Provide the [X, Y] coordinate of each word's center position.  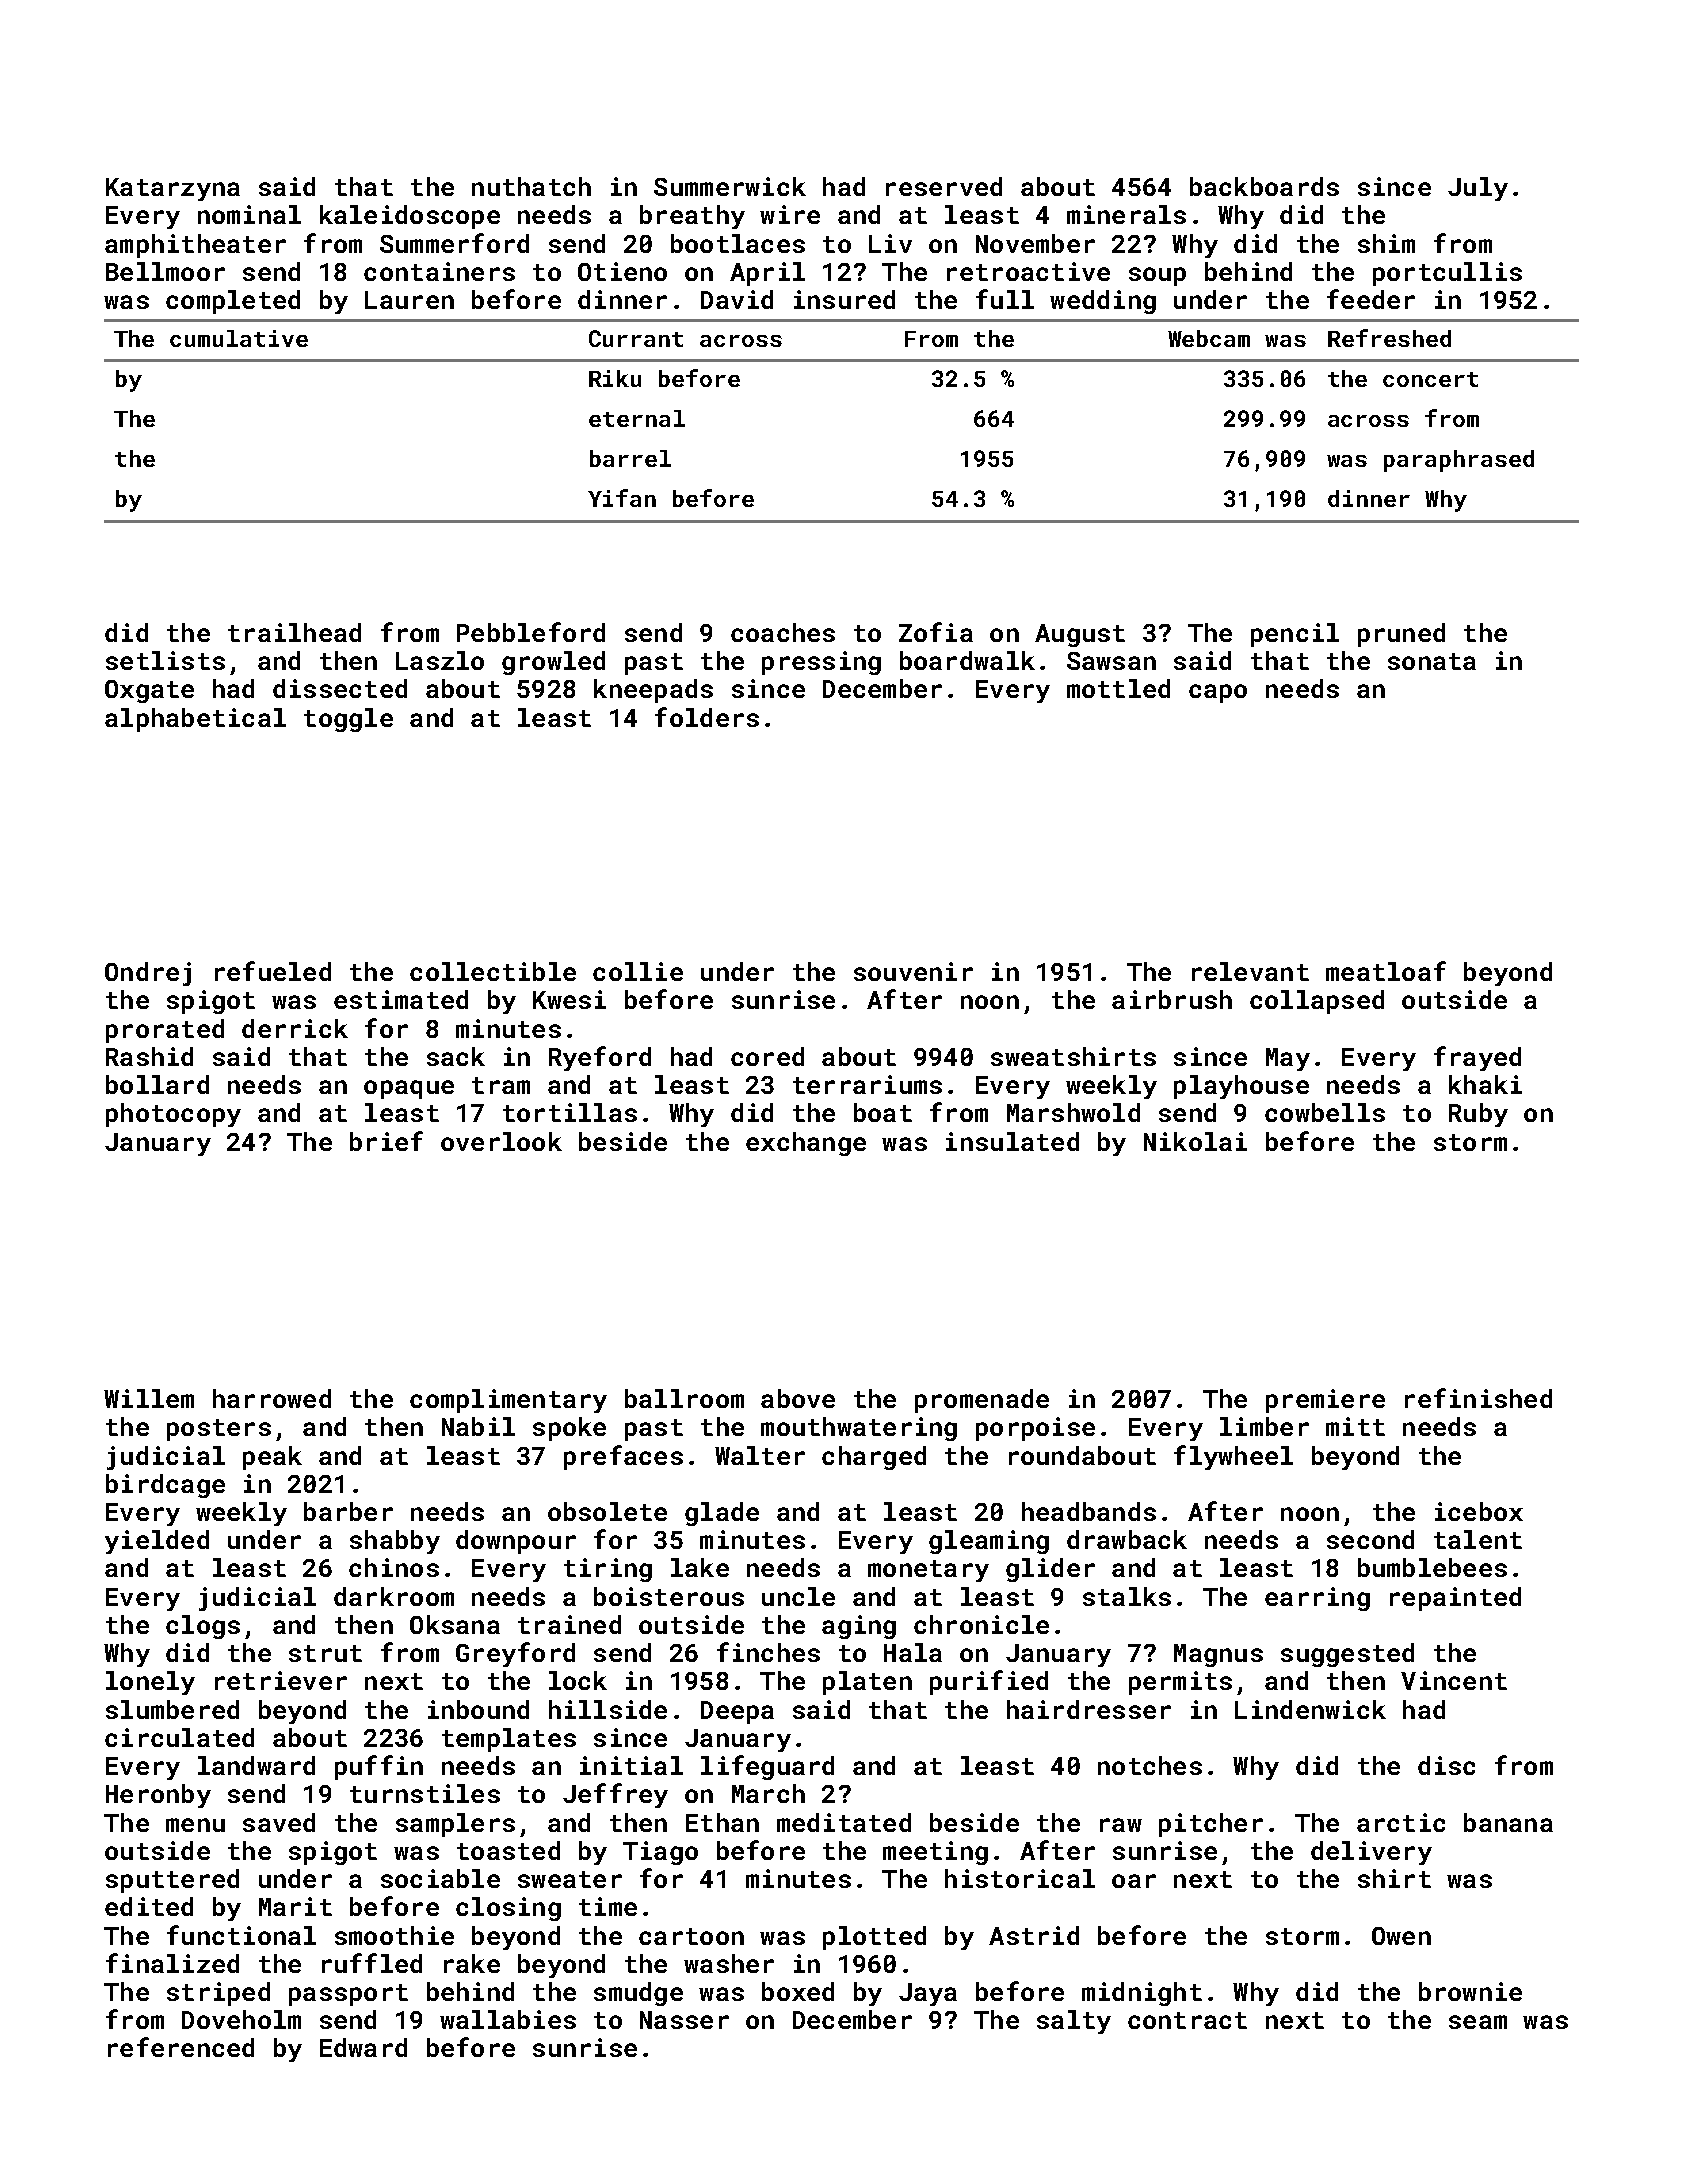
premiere [1325, 1401]
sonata [1432, 661]
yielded [157, 1542]
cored [767, 1056]
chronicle [981, 1624]
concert [1430, 379]
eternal [637, 418]
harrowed [272, 1398]
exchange [806, 1144]
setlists [165, 660]
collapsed [1317, 1002]
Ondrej [148, 974]
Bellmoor [165, 271]
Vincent [1454, 1680]
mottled [1118, 688]
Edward [363, 2047]
